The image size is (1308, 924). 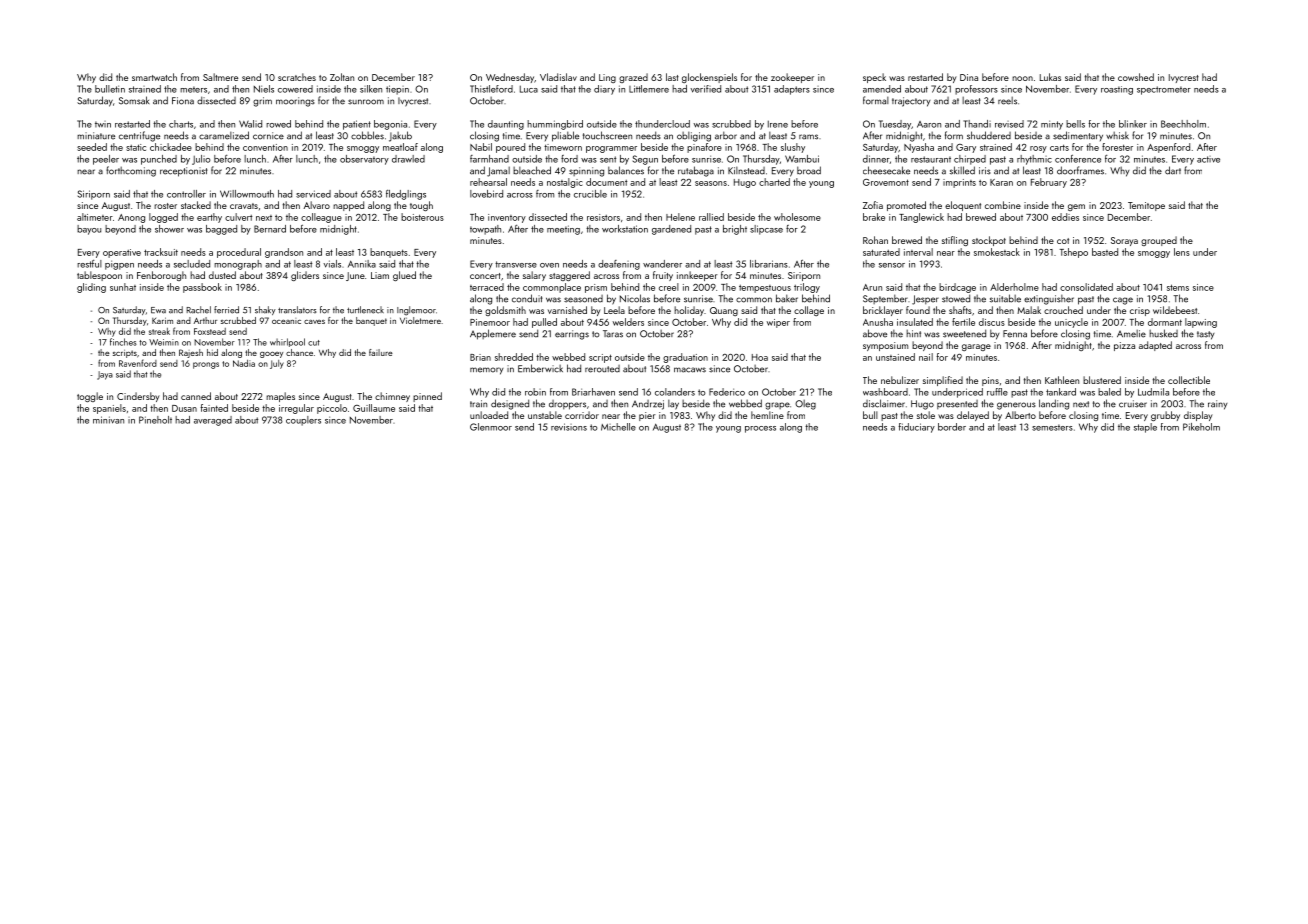 What do you see at coordinates (635, 298) in the screenshot?
I see `Nicolas` at bounding box center [635, 298].
